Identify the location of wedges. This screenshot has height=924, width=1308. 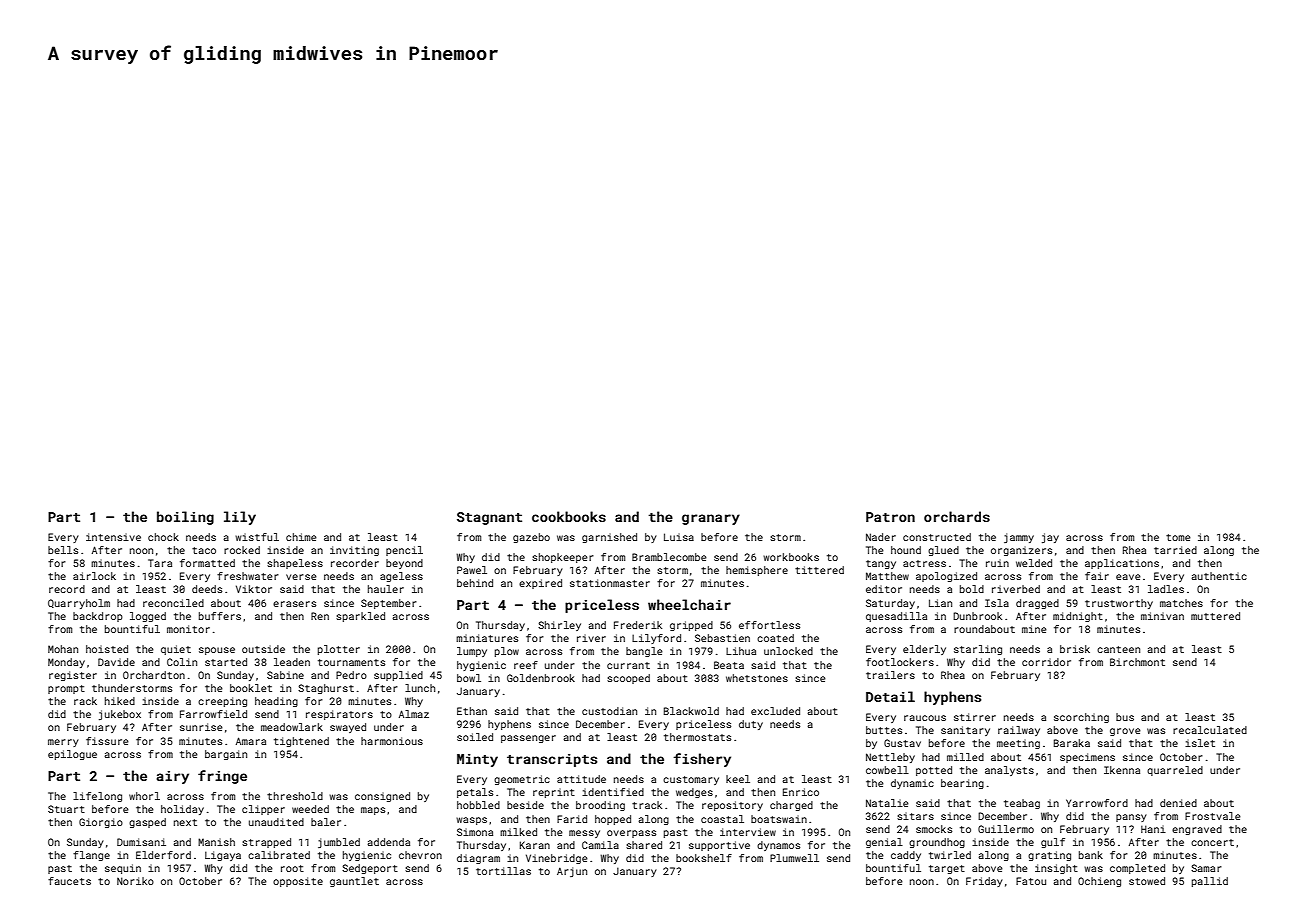
(694, 793).
